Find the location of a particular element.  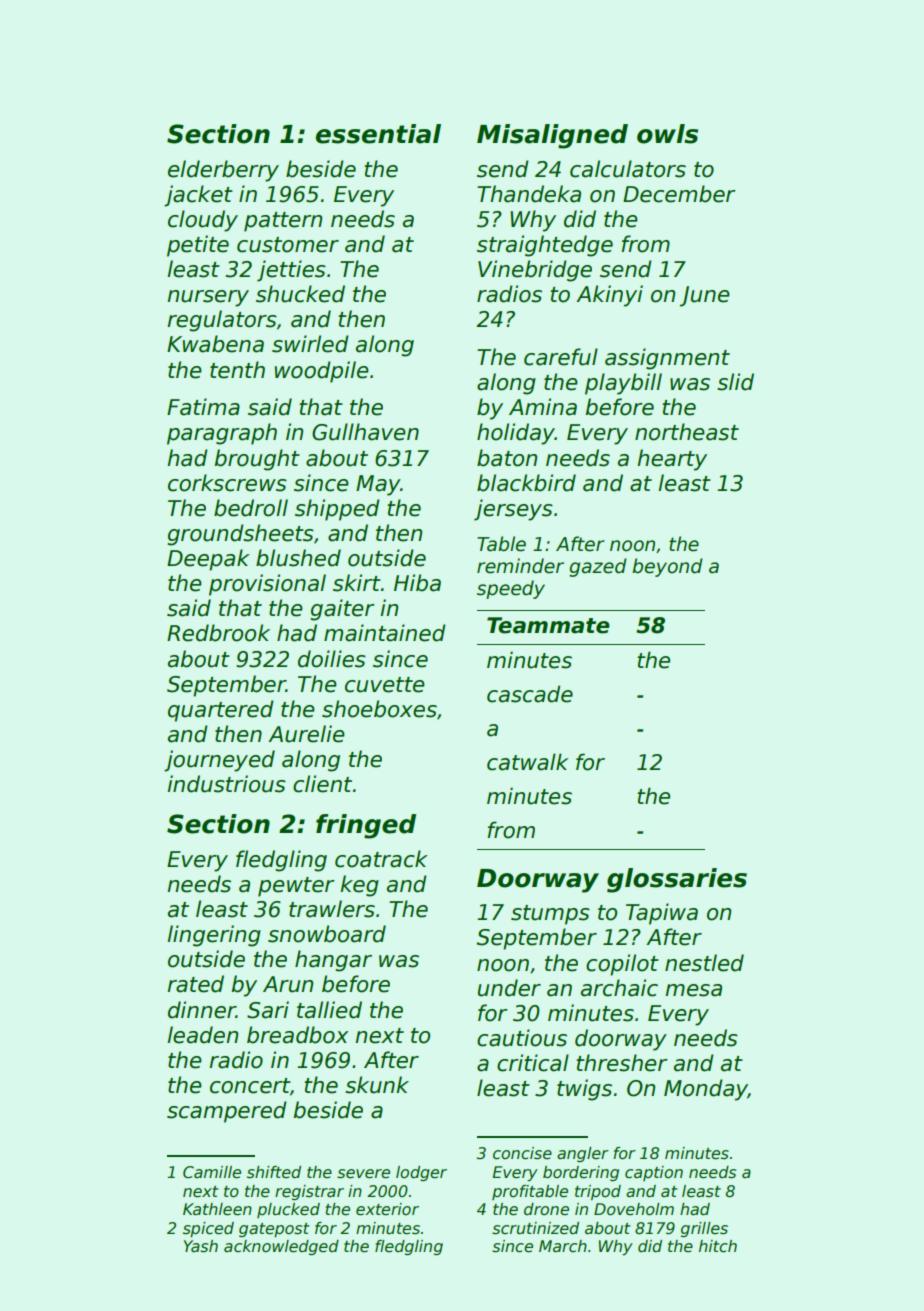

bedroll is located at coordinates (251, 508).
